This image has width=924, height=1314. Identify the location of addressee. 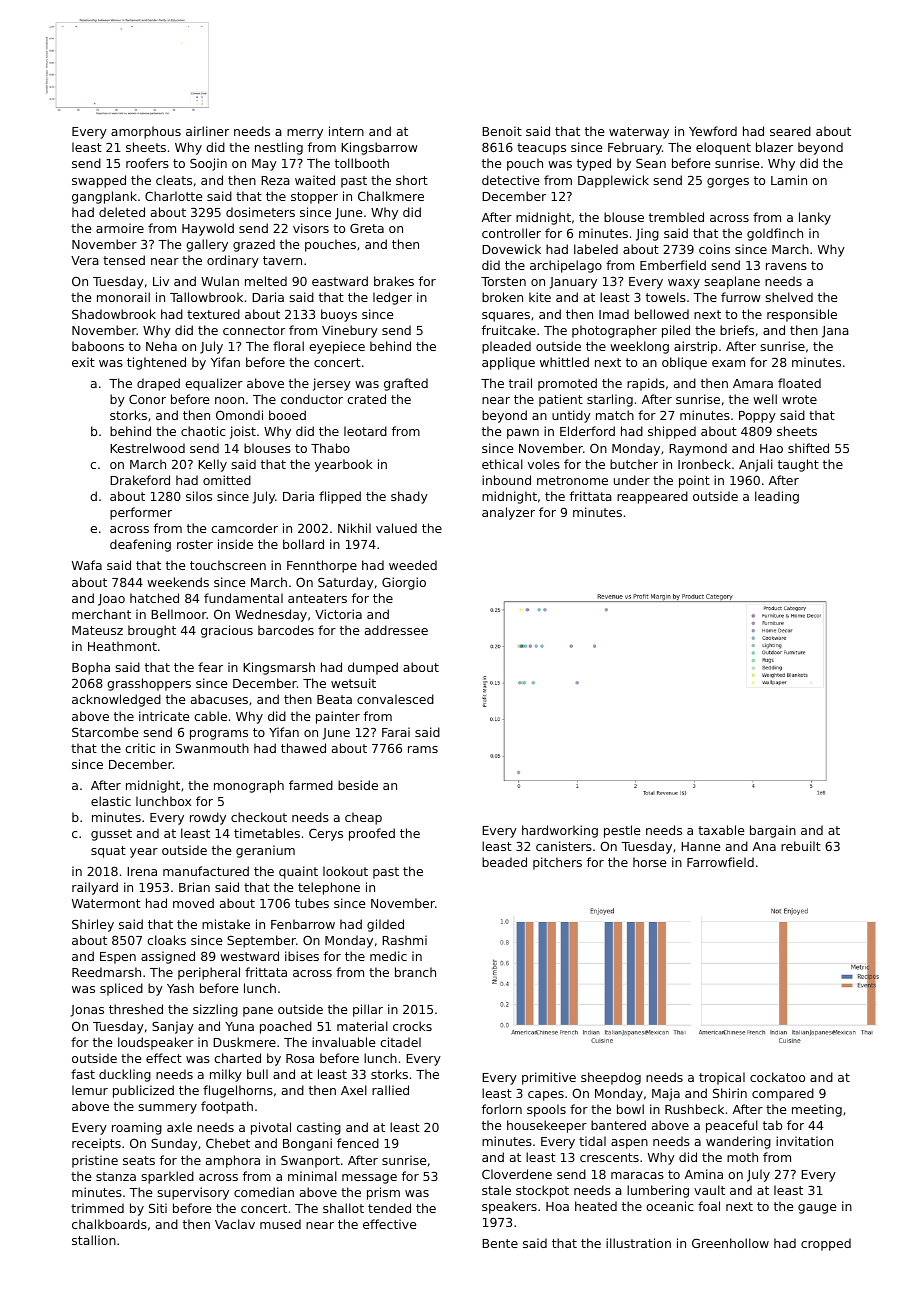
(396, 630).
